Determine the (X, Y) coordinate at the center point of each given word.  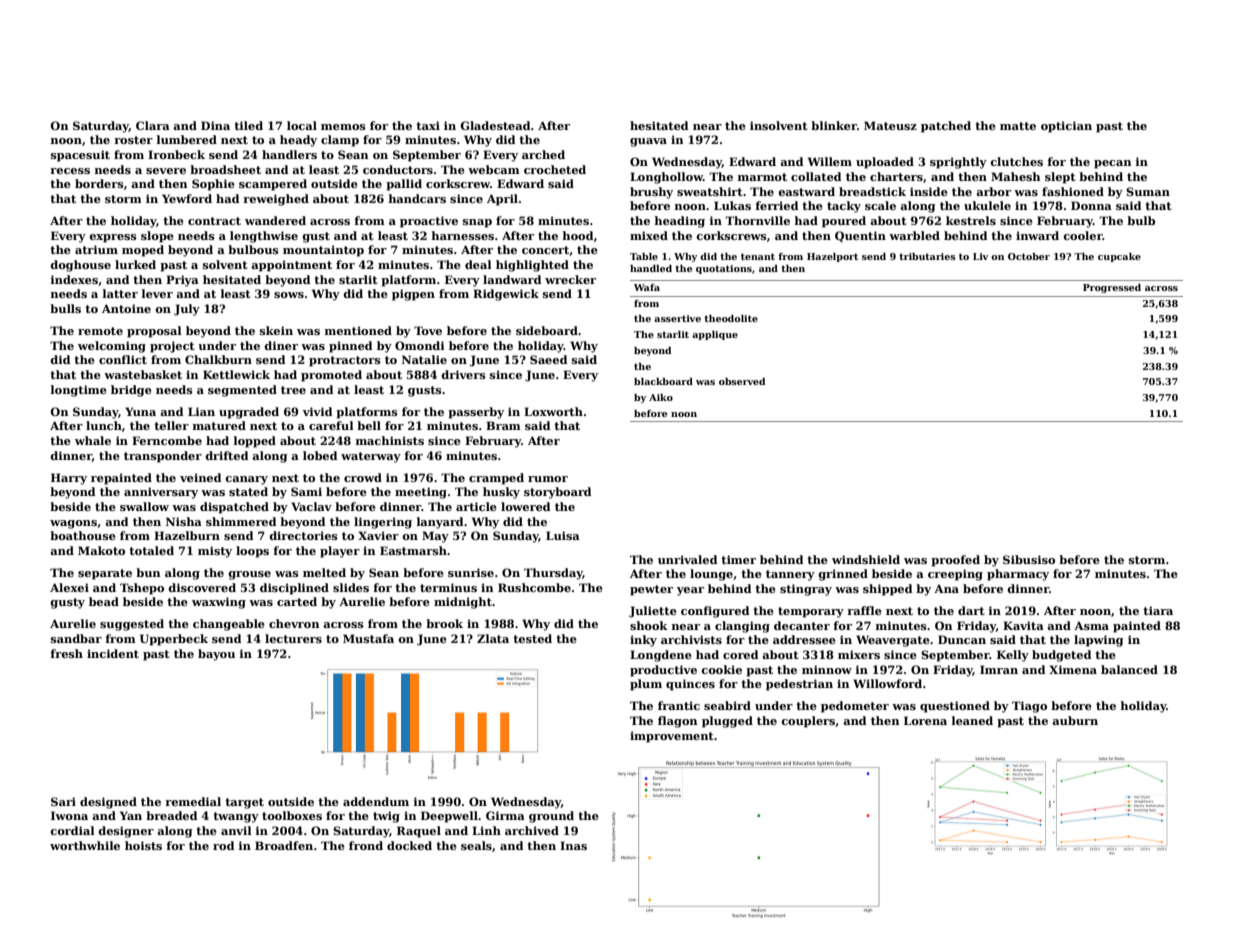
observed (742, 381)
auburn (1075, 720)
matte (1018, 126)
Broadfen (284, 845)
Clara (153, 125)
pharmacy (1018, 575)
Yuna (140, 411)
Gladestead (495, 125)
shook (649, 625)
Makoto (101, 550)
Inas (573, 845)
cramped (496, 479)
